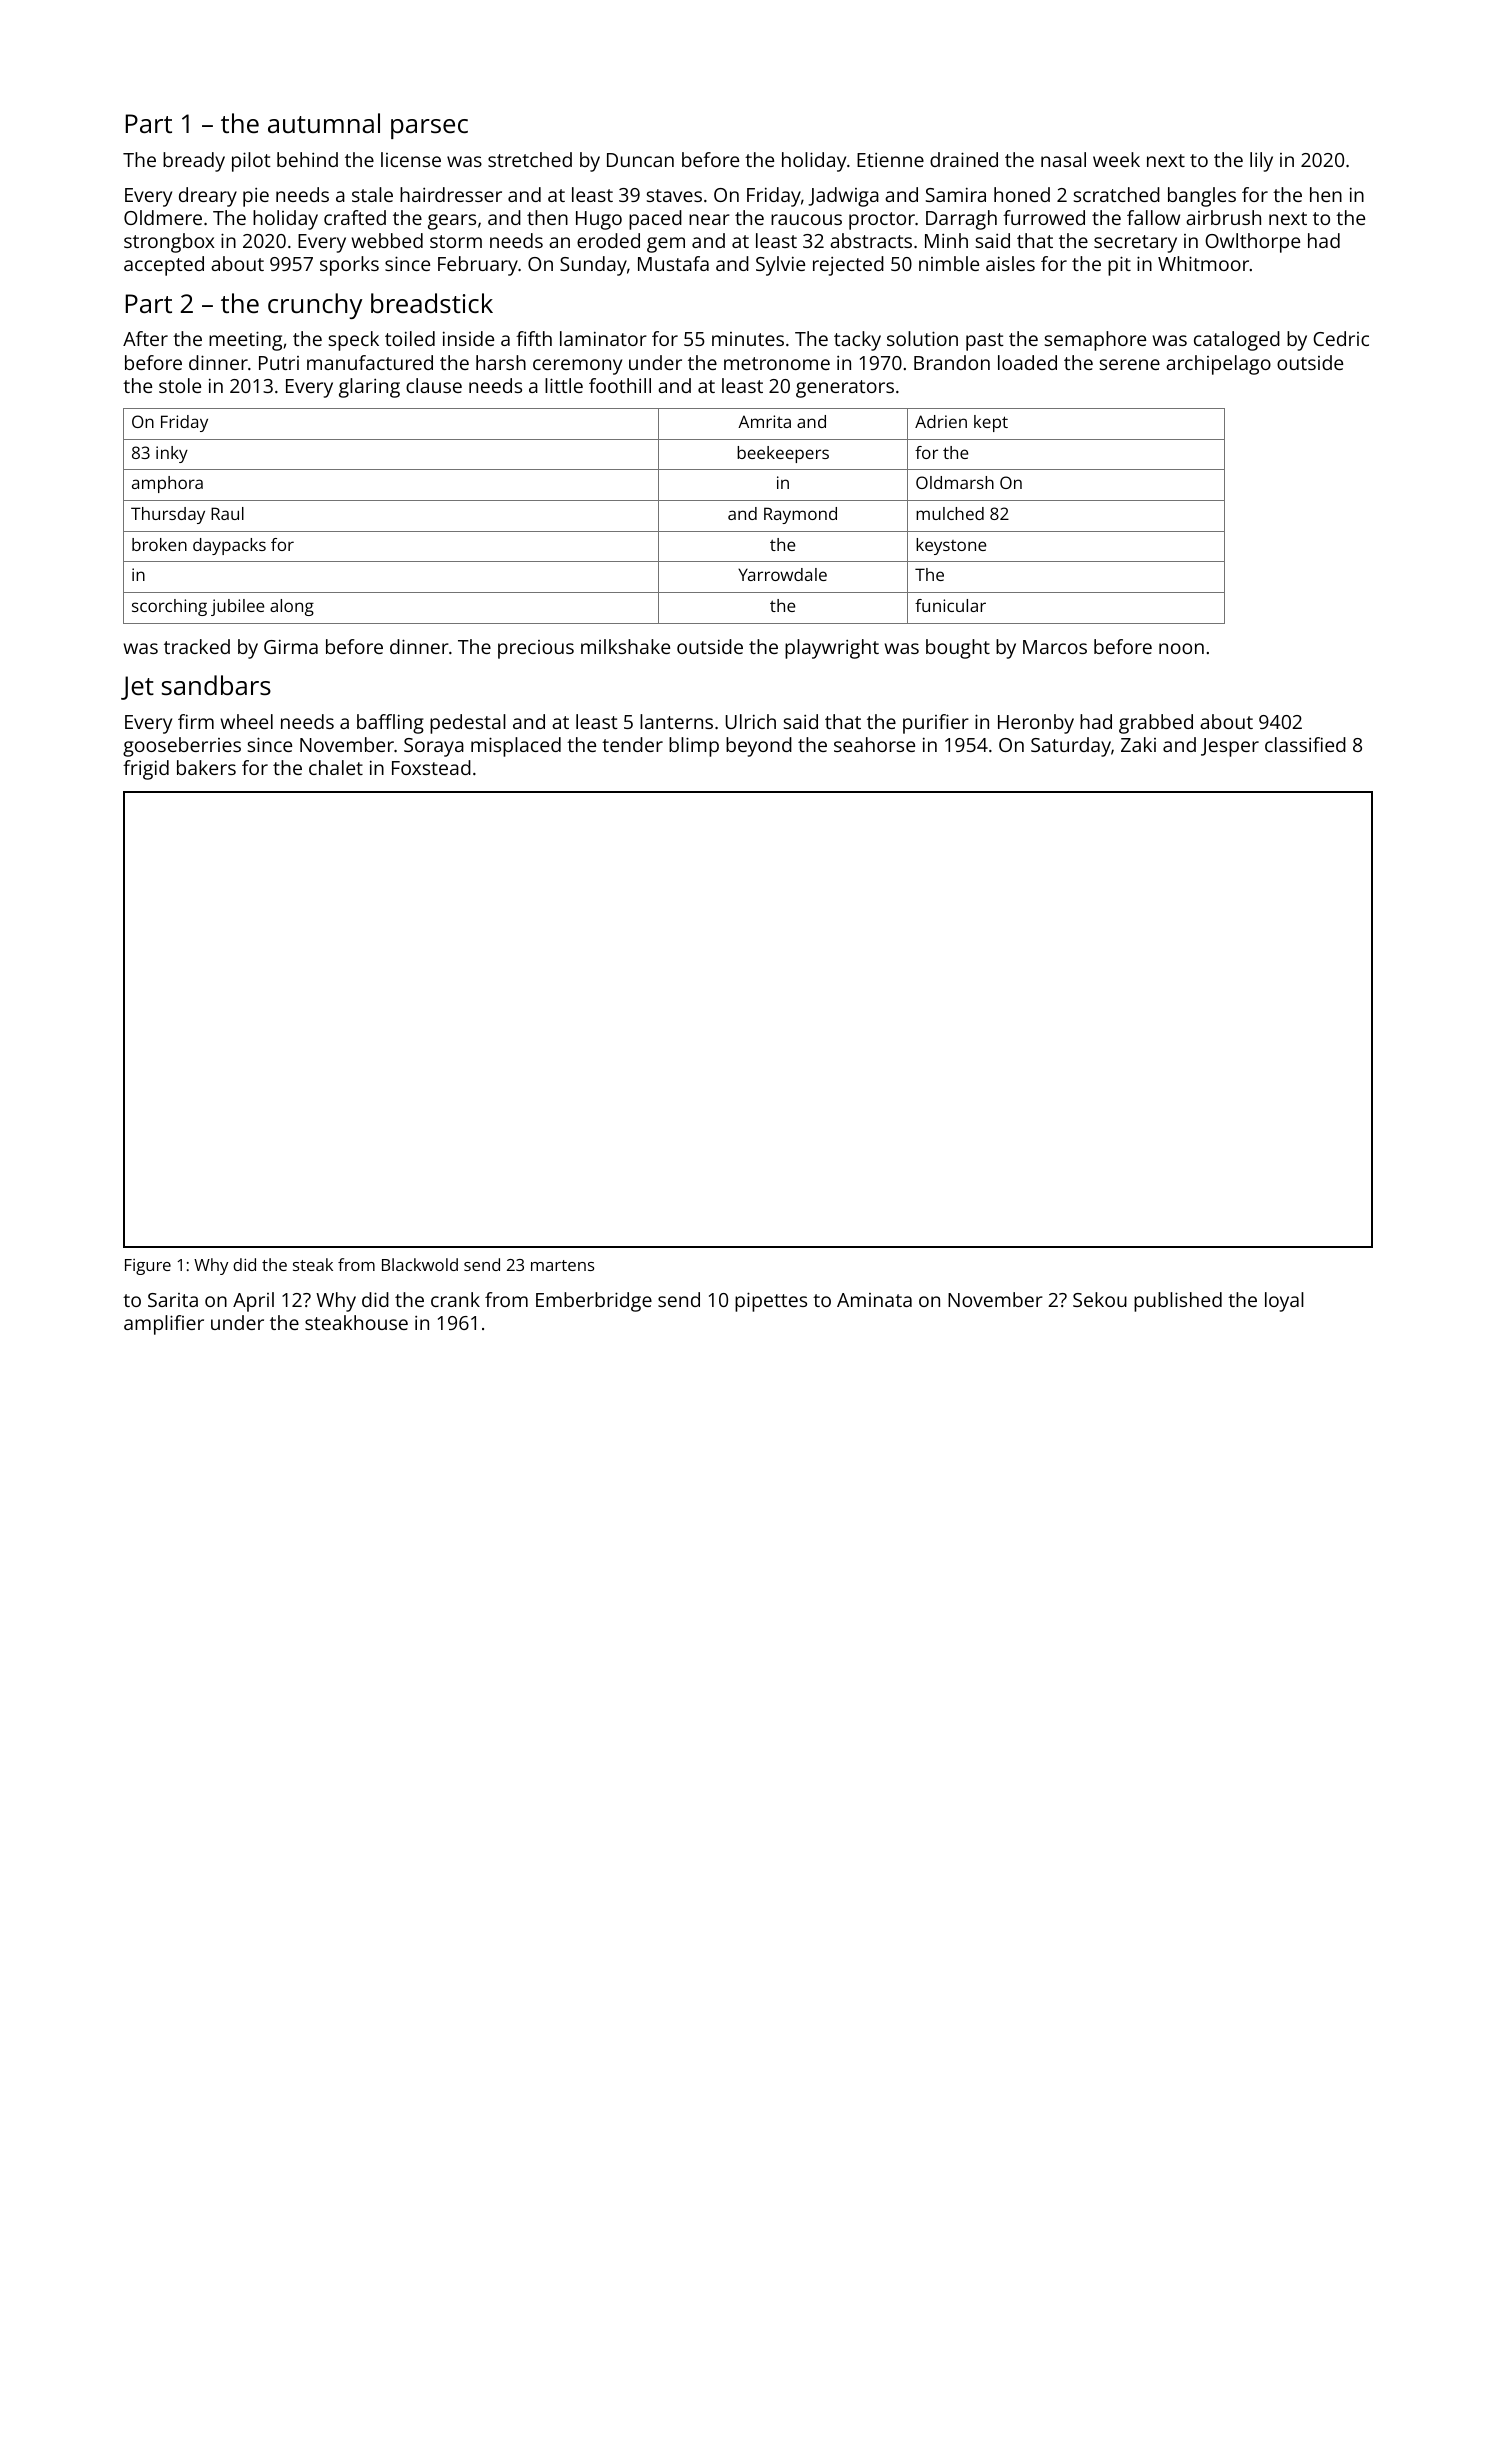 The height and width of the screenshot is (2464, 1496). I want to click on hairdresser, so click(451, 194).
